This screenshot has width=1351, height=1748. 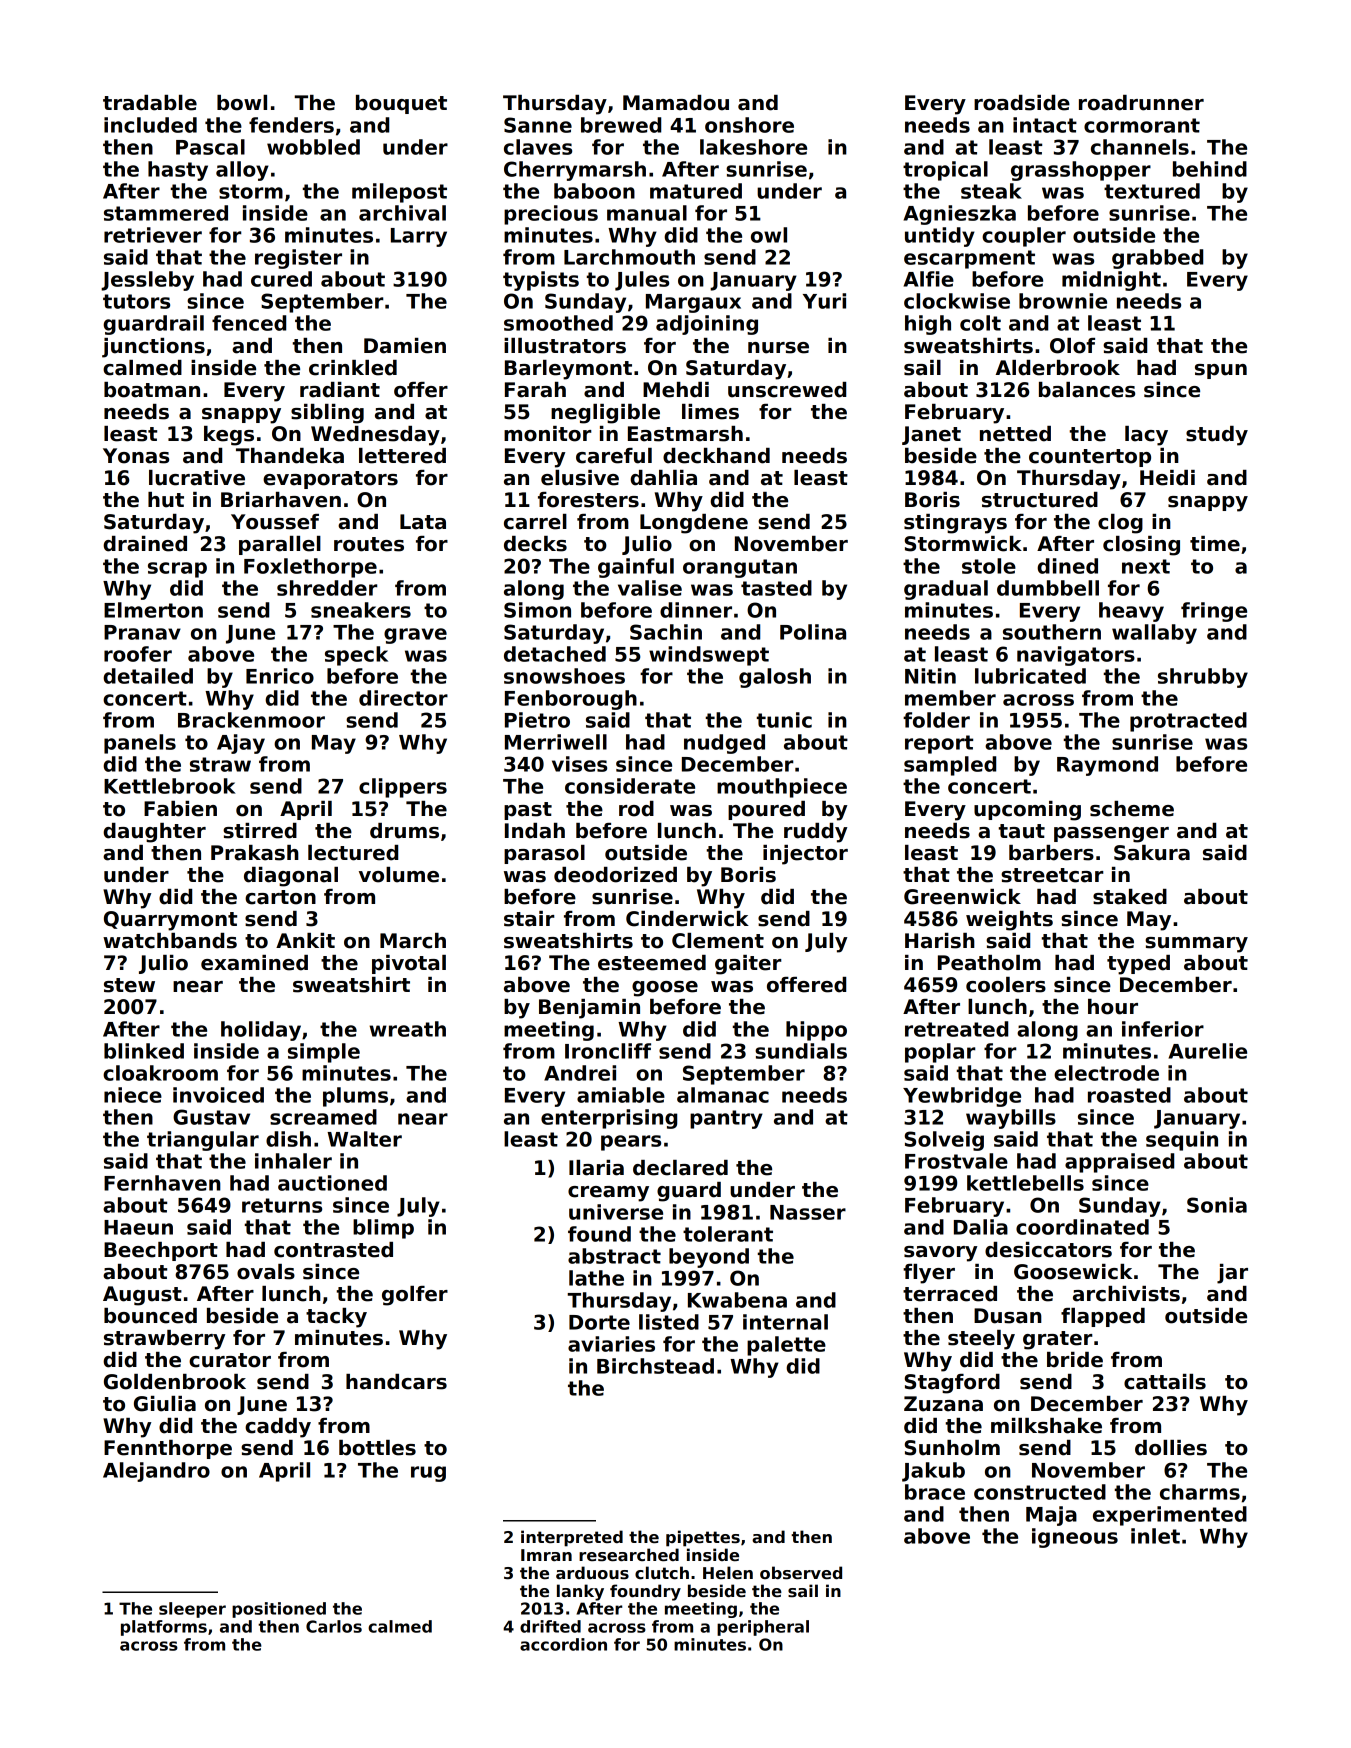 What do you see at coordinates (192, 1610) in the screenshot?
I see `sleeper` at bounding box center [192, 1610].
